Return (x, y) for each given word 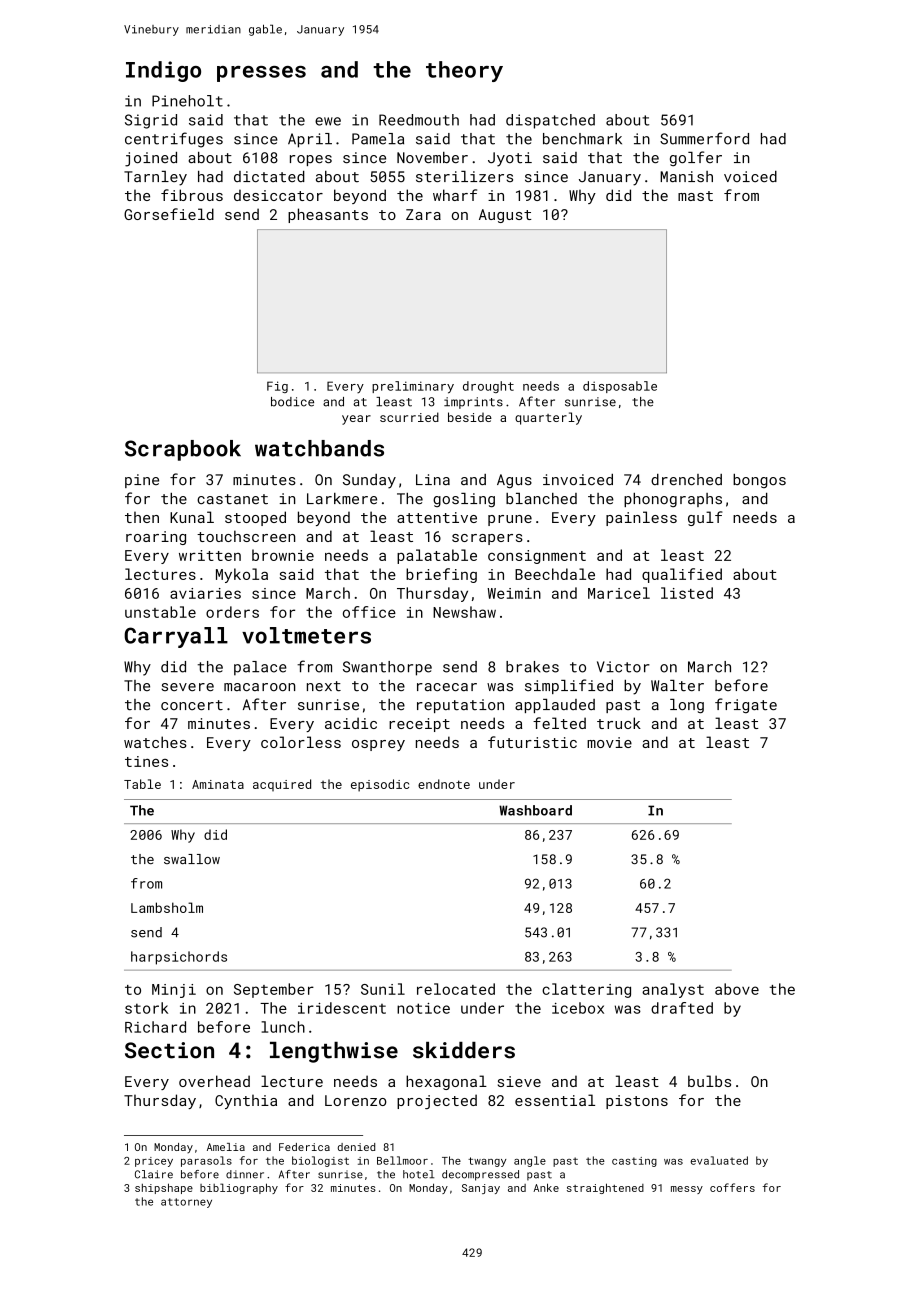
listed (687, 593)
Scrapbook (183, 450)
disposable (620, 387)
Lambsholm (167, 907)
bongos (759, 481)
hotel (418, 1174)
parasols (206, 1161)
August (505, 216)
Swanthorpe (387, 668)
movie (609, 742)
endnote (444, 784)
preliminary (413, 387)
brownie (283, 555)
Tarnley (155, 178)
